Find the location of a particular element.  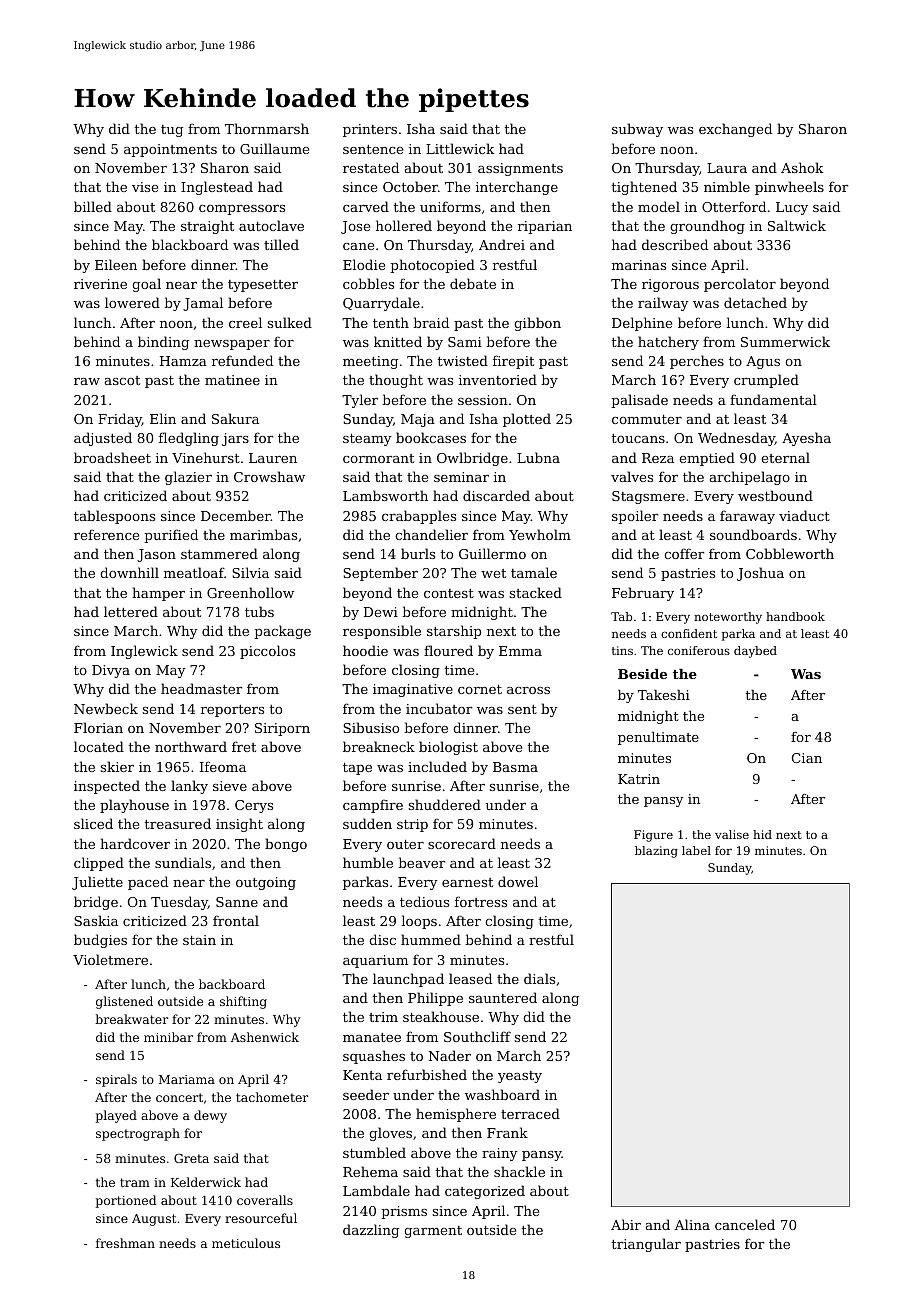

Saskia is located at coordinates (96, 920).
